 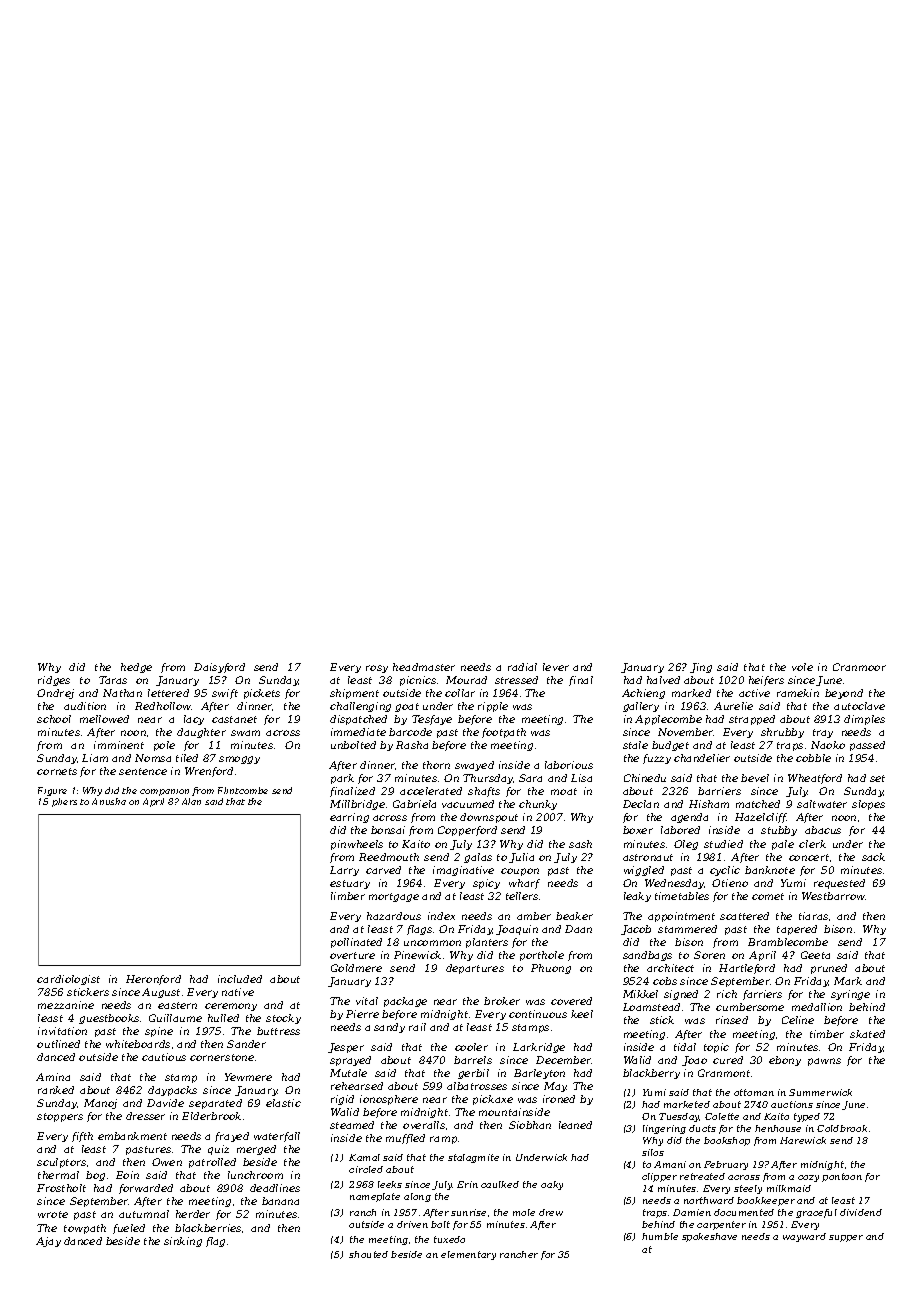 What do you see at coordinates (829, 969) in the document?
I see `pruned` at bounding box center [829, 969].
